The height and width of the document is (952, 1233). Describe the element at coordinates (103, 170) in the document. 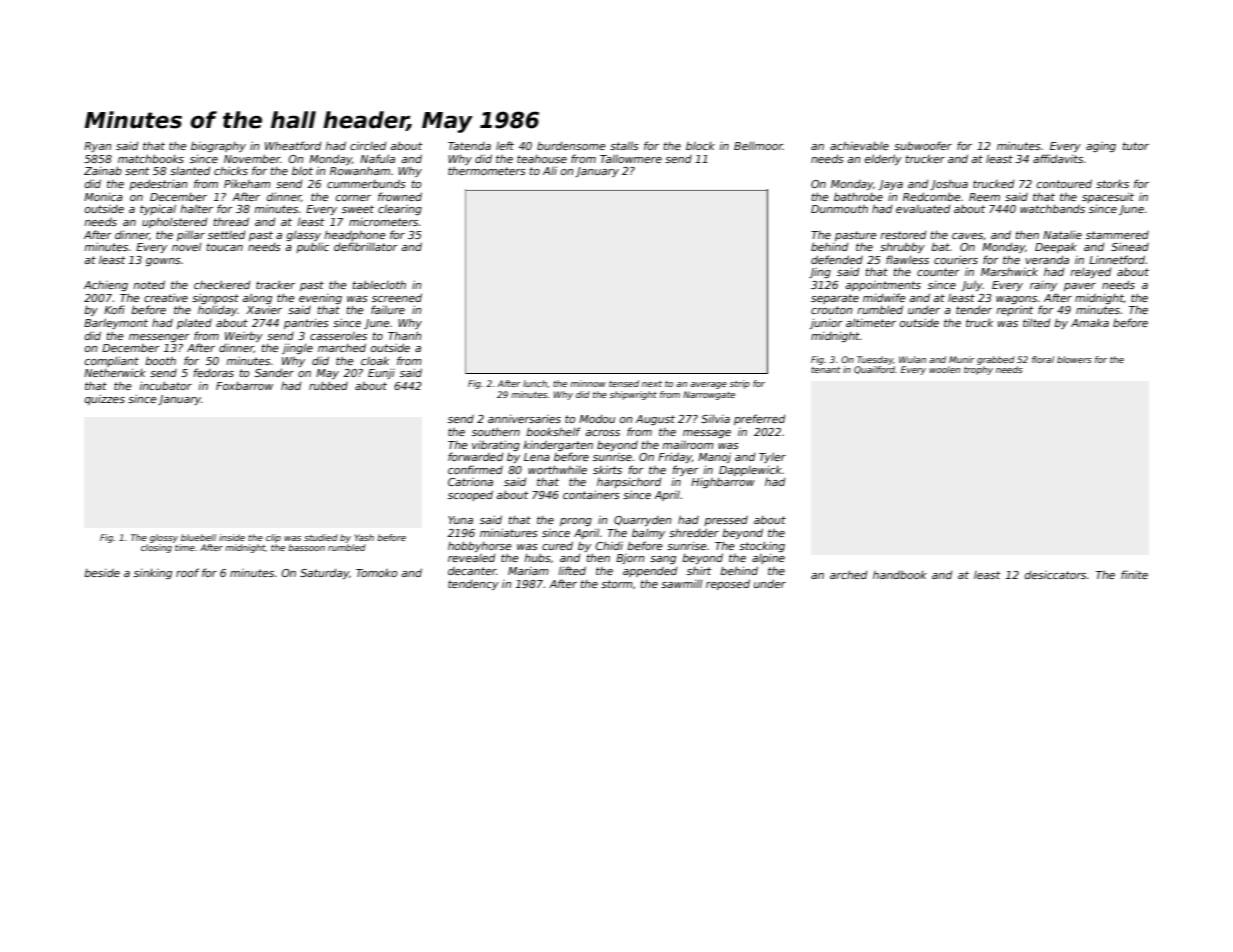

I see `Zainab` at that location.
